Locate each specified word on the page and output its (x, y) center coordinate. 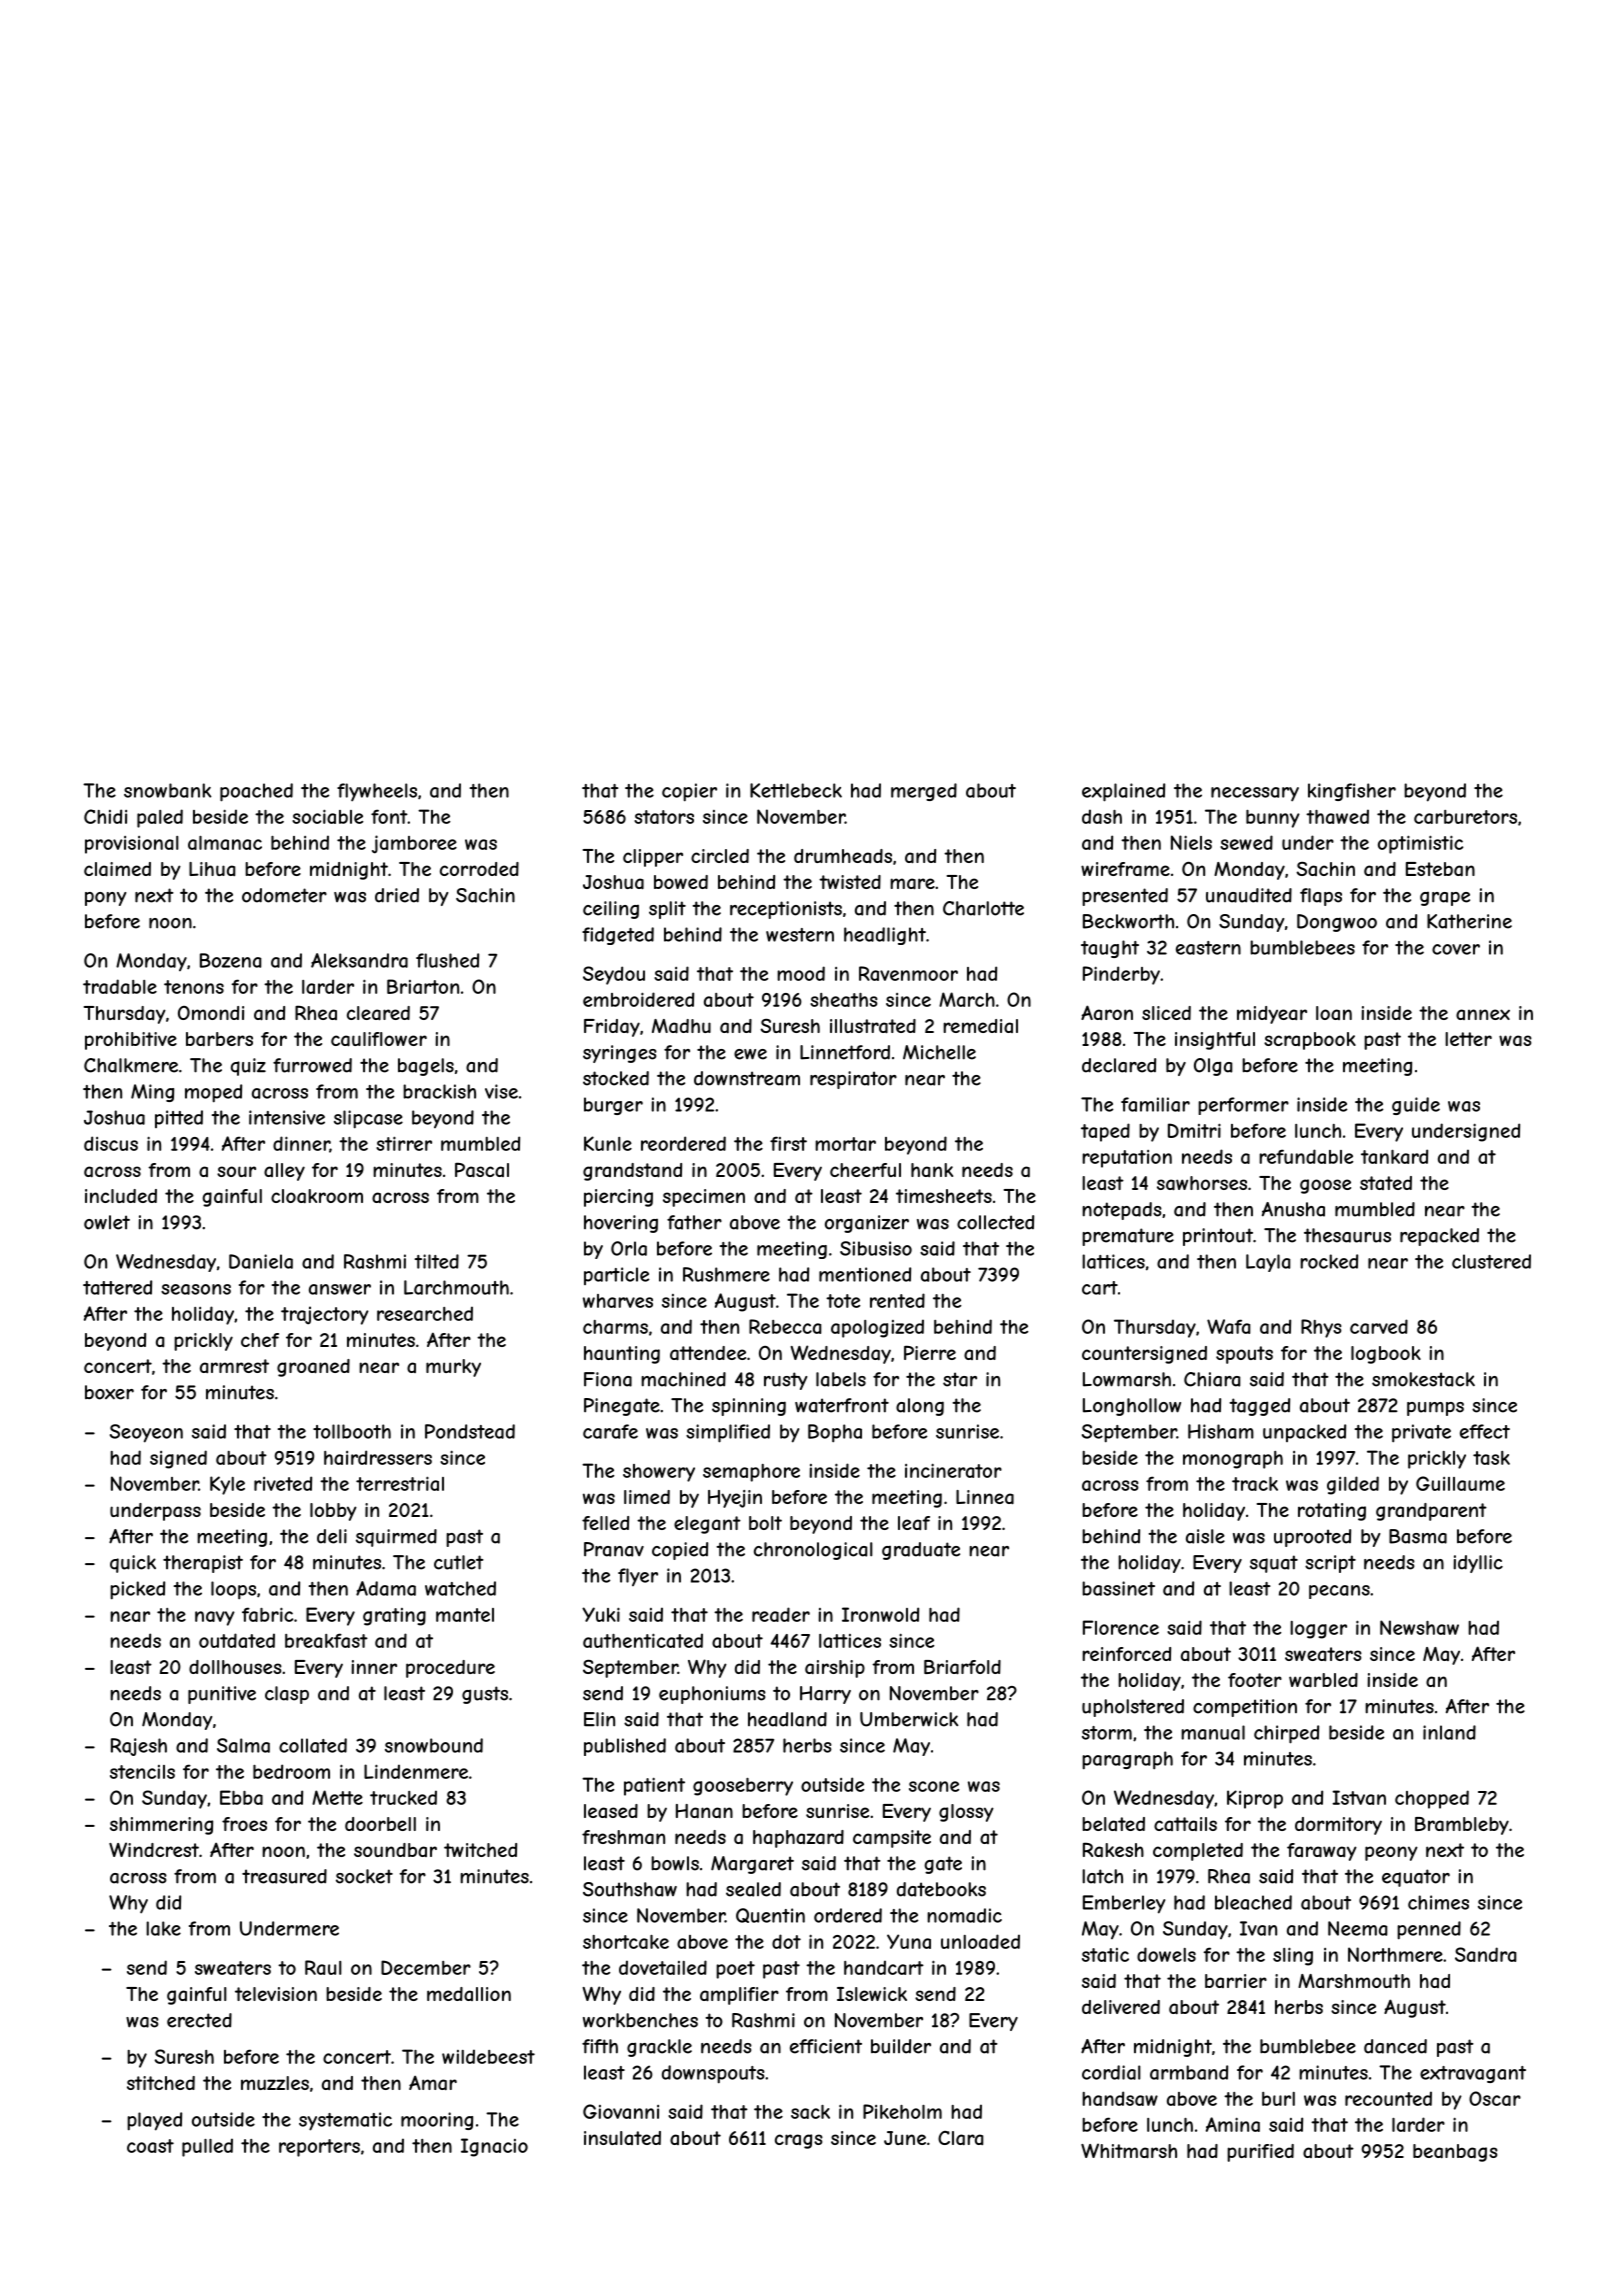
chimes (1438, 1902)
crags (799, 2141)
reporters (319, 2148)
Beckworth (1128, 921)
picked (137, 1590)
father (694, 1222)
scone (934, 1786)
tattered (117, 1287)
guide (1416, 1106)
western (800, 935)
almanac (225, 843)
